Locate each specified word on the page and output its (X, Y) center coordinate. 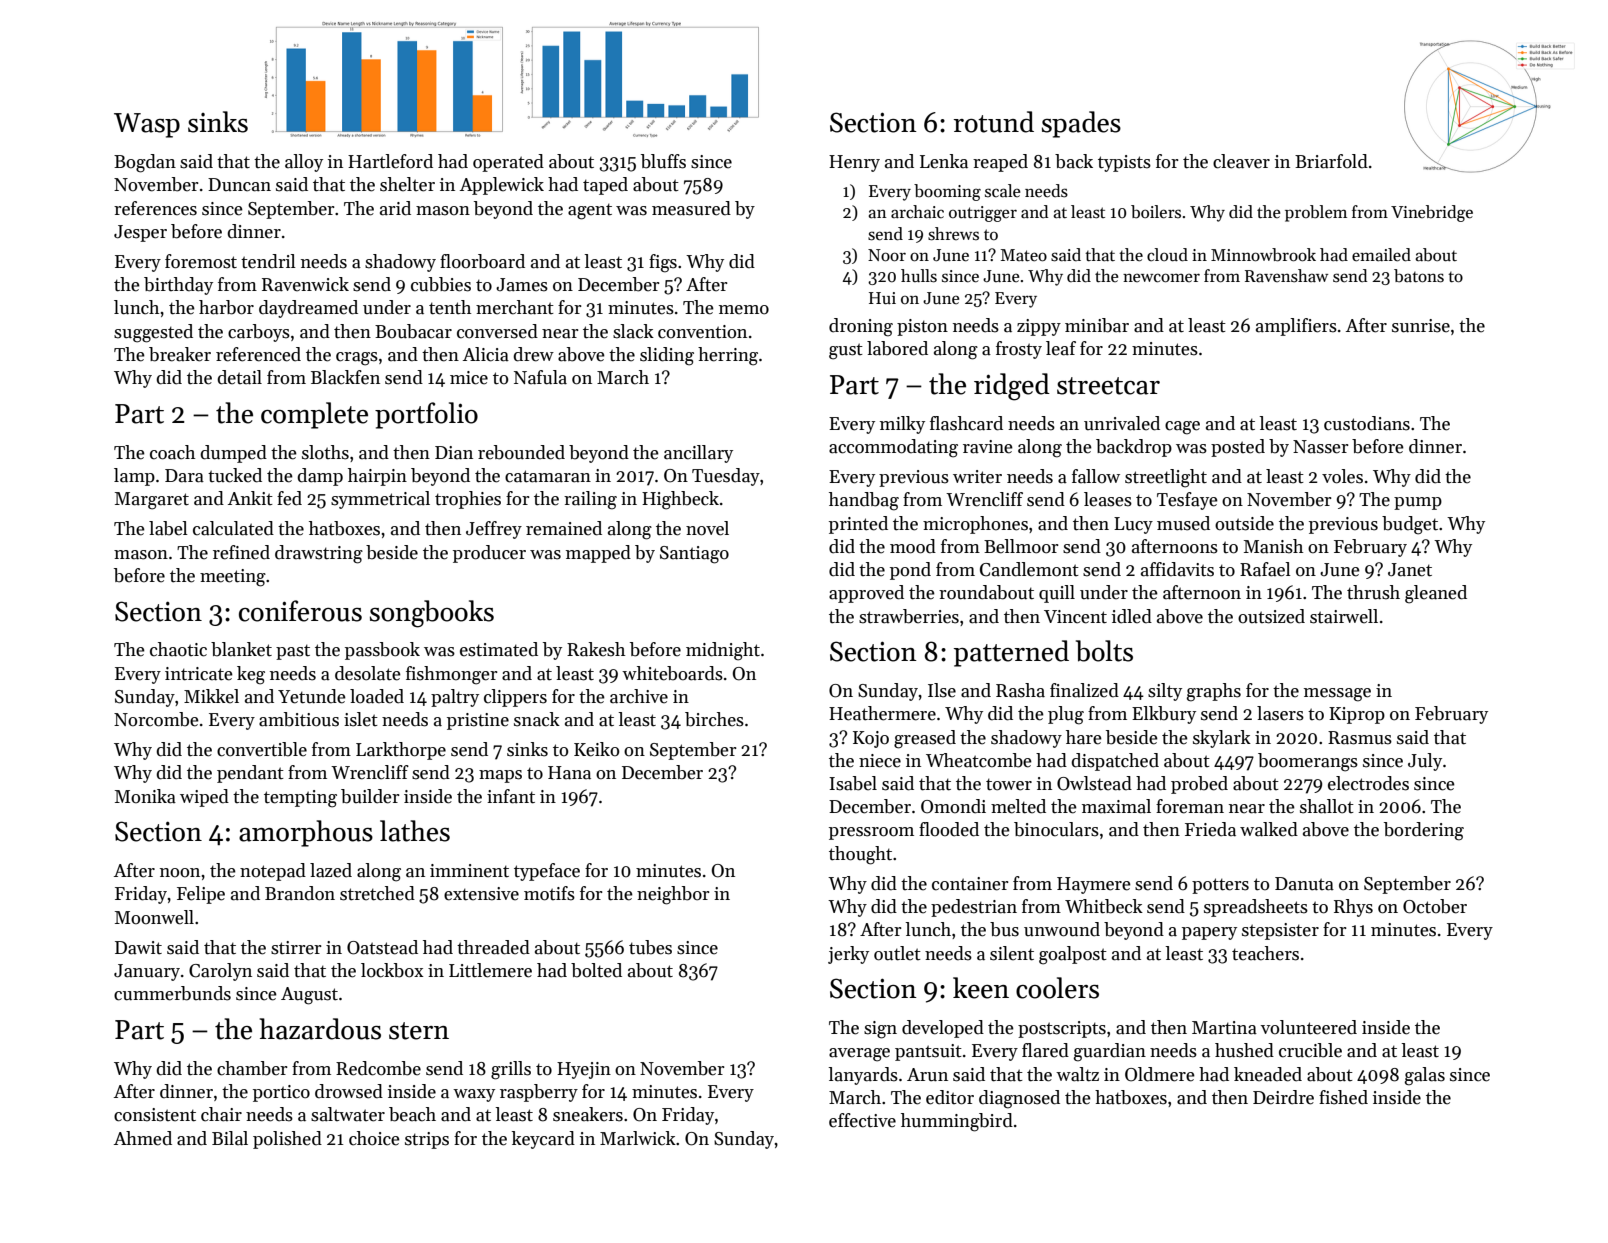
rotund (994, 122)
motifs (549, 893)
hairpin (377, 477)
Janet (1410, 570)
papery (1209, 933)
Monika (145, 796)
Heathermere (882, 713)
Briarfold (1331, 161)
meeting (233, 578)
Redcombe (378, 1068)
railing (590, 500)
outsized (1271, 616)
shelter (407, 184)
